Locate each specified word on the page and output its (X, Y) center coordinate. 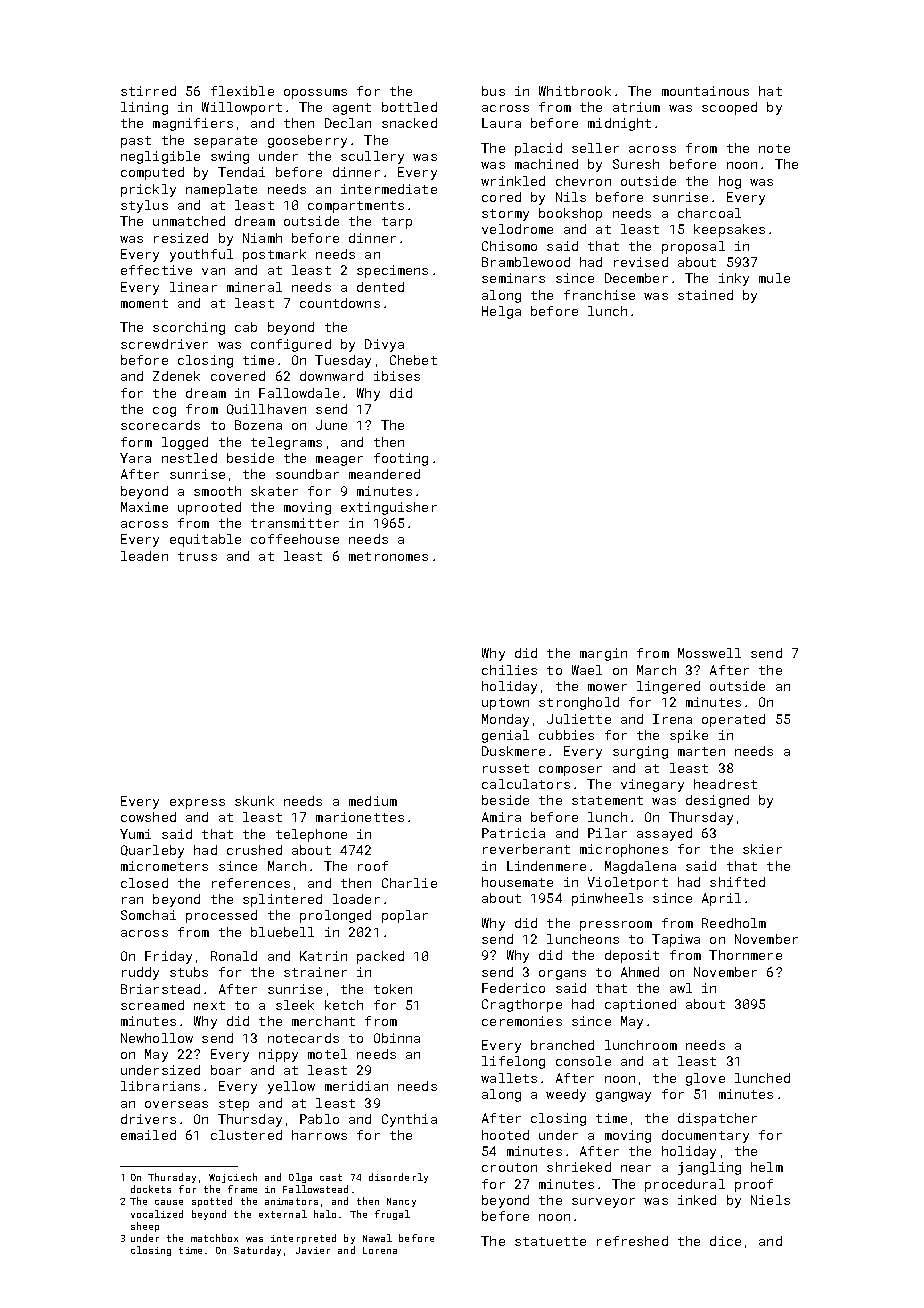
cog (164, 412)
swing (230, 157)
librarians (160, 1086)
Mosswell (709, 653)
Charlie (409, 883)
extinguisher (389, 508)
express (197, 804)
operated (733, 720)
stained (705, 295)
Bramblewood (526, 262)
